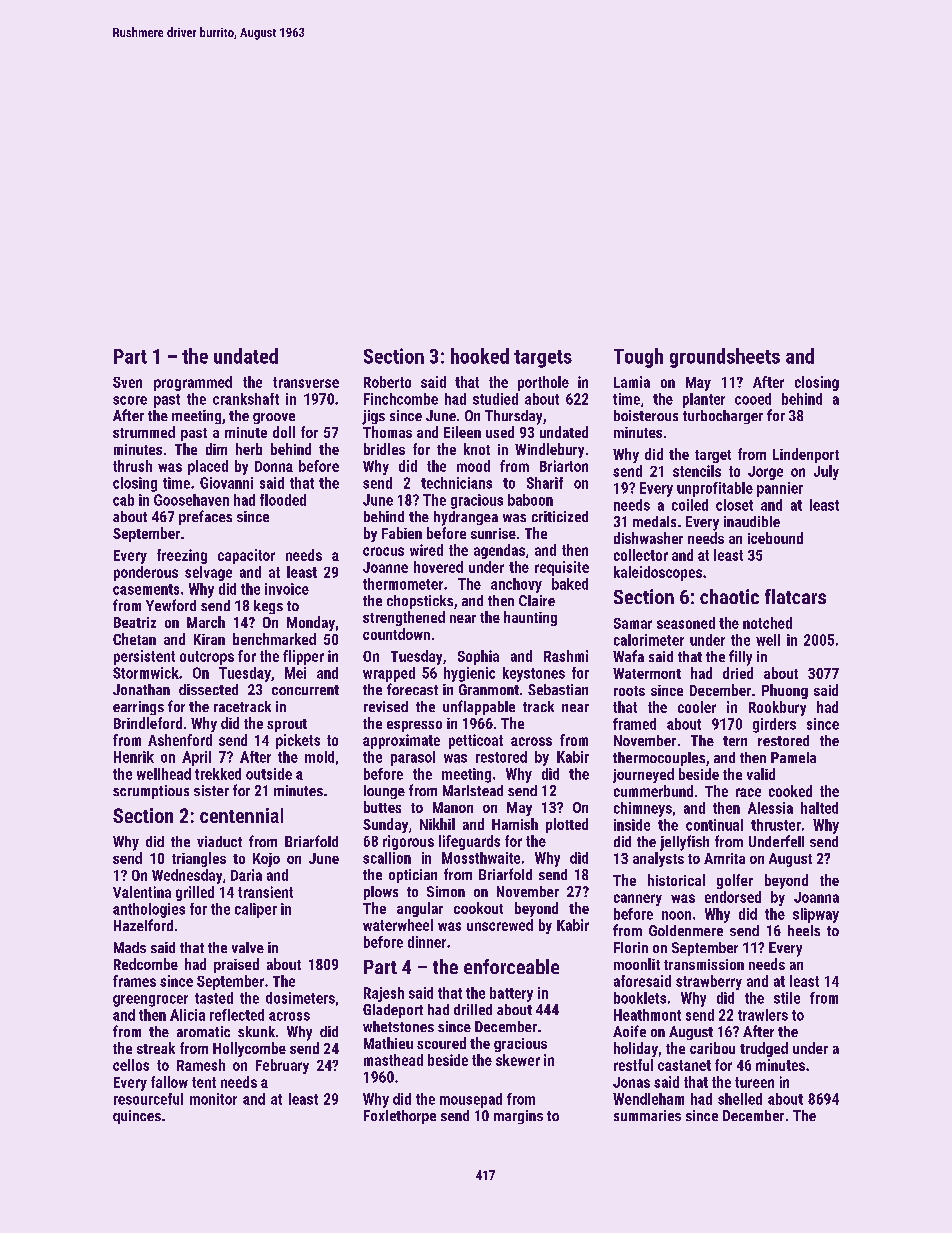  What do you see at coordinates (446, 891) in the screenshot?
I see `Simon` at bounding box center [446, 891].
